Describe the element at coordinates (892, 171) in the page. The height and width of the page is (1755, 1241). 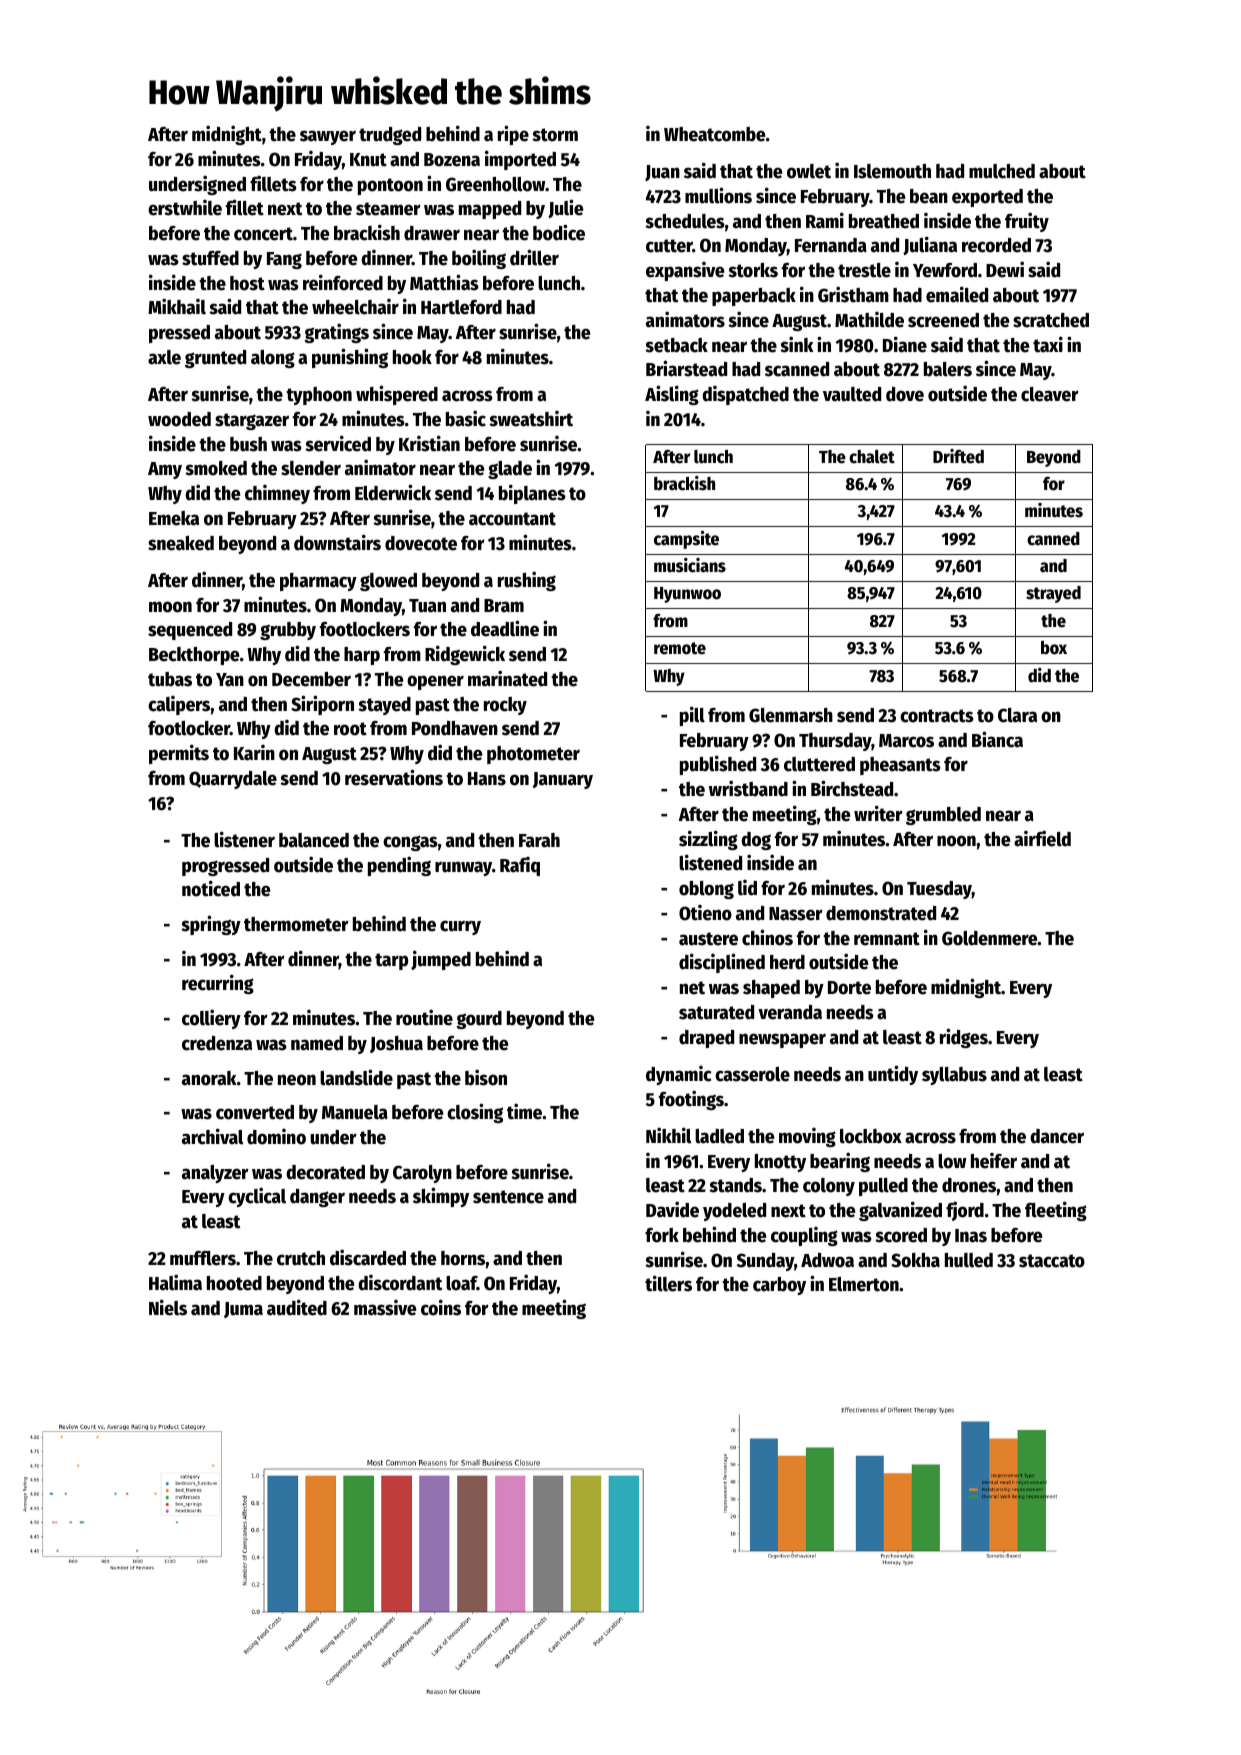
I see `Islemouth` at that location.
